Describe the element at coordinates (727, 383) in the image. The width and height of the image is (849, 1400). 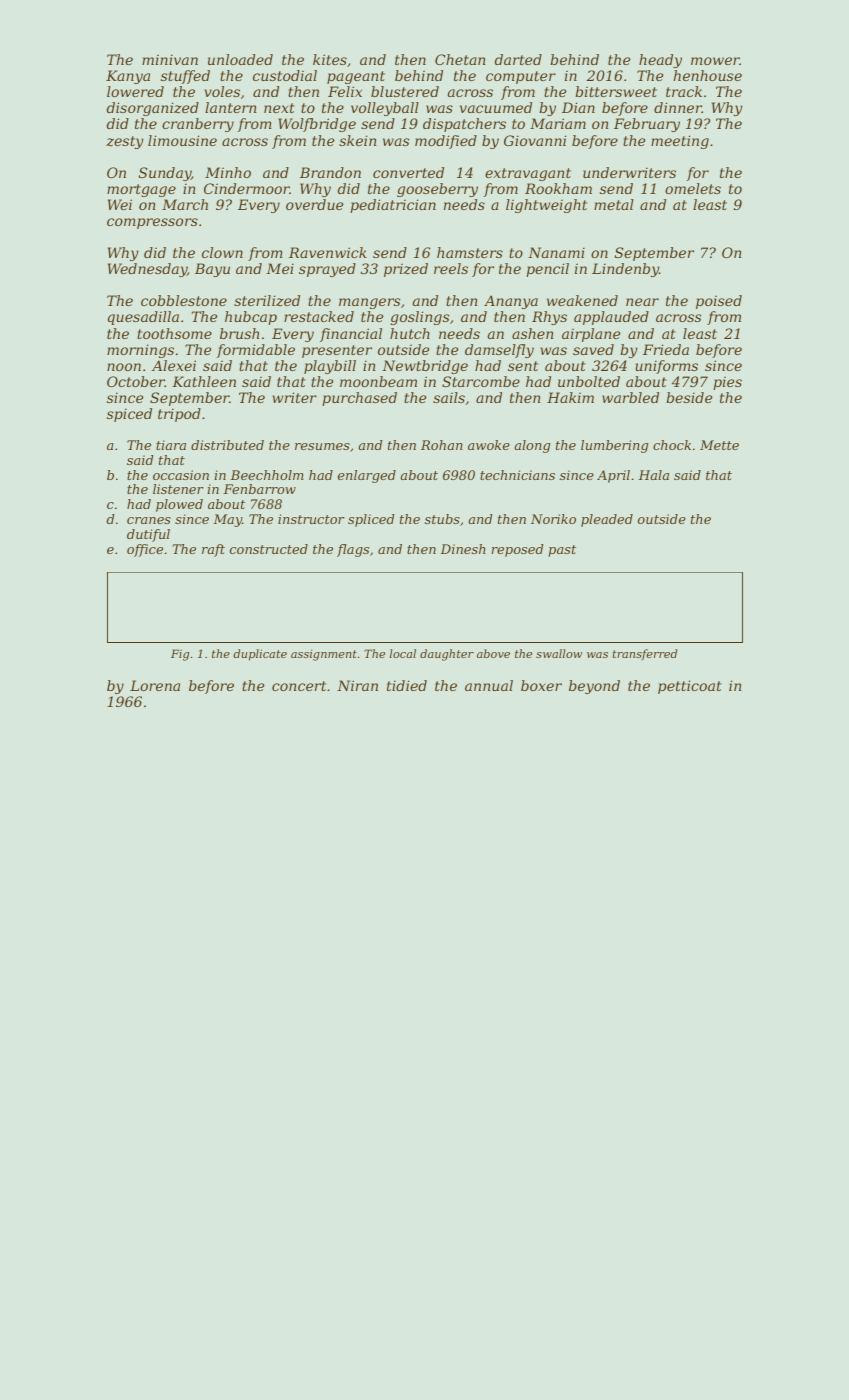
I see `pies` at that location.
